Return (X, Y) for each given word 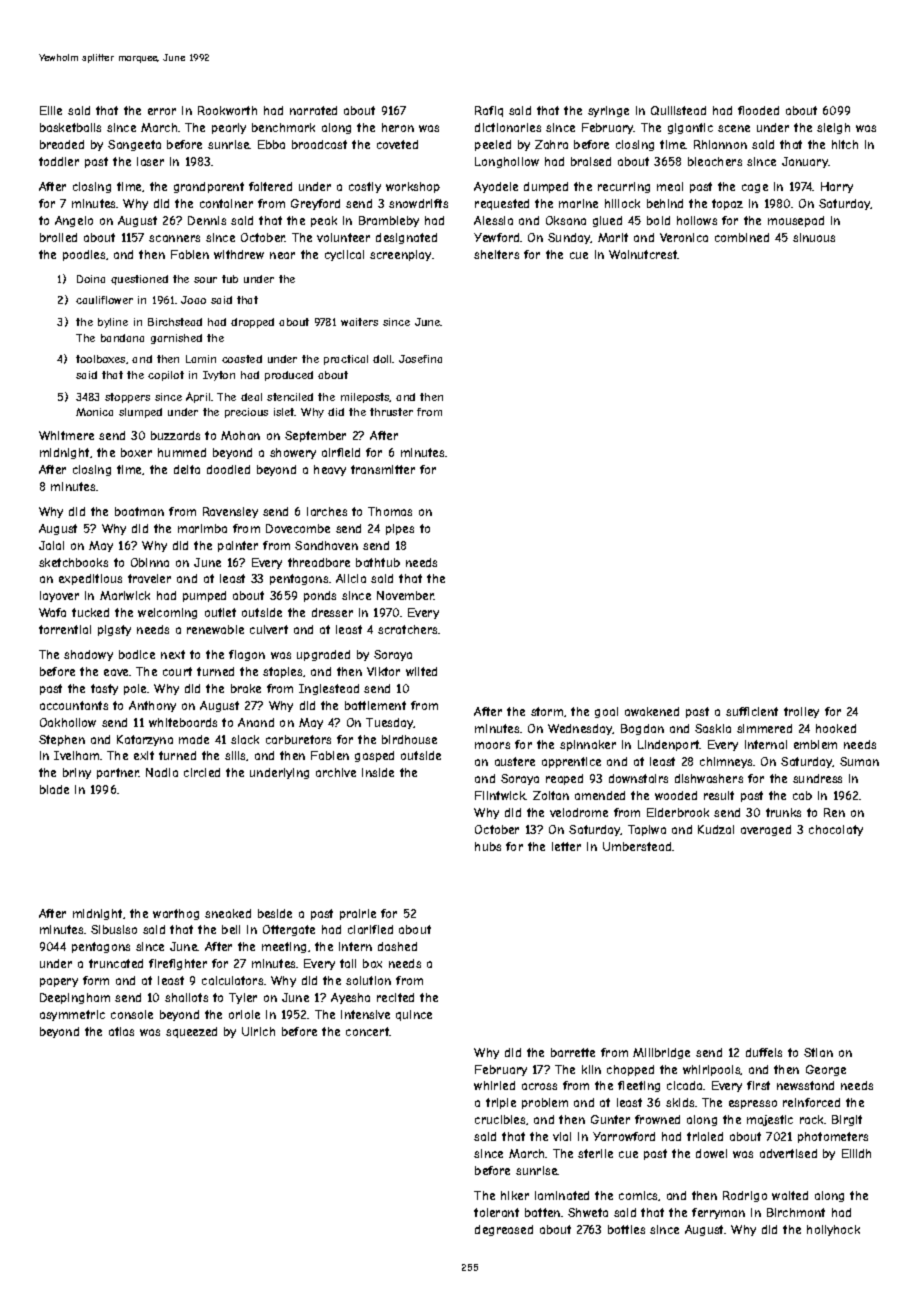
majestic (770, 1120)
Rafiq (489, 111)
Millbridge (661, 1053)
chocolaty (836, 830)
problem (545, 1103)
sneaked (228, 913)
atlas (121, 1031)
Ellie (51, 110)
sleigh (833, 128)
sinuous (814, 237)
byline (113, 323)
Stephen (62, 740)
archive (336, 772)
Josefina (420, 359)
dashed (397, 946)
